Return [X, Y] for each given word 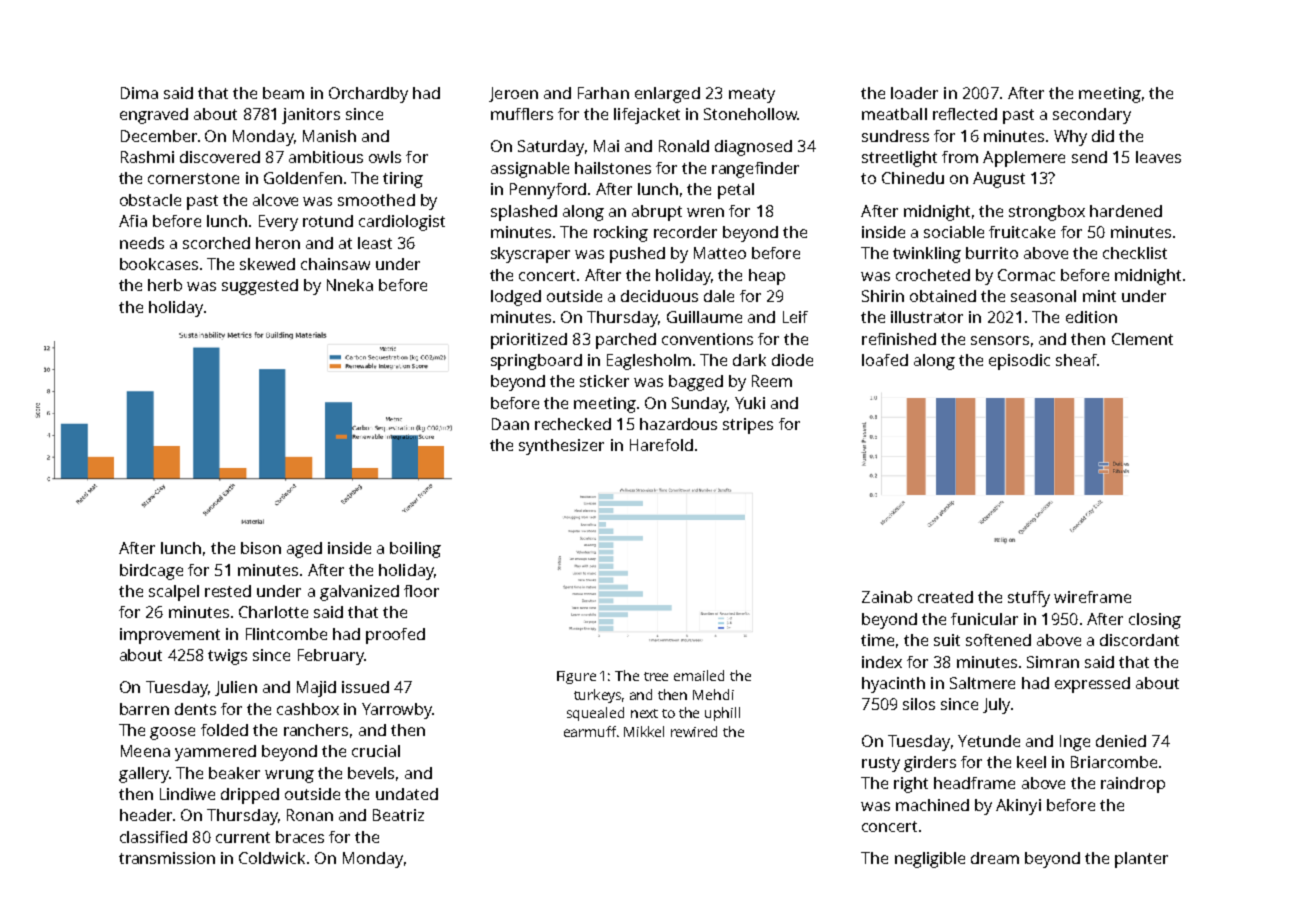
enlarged [667, 95]
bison [261, 548]
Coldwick [272, 858]
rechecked [573, 424]
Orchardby [368, 95]
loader [914, 93]
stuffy [1029, 599]
